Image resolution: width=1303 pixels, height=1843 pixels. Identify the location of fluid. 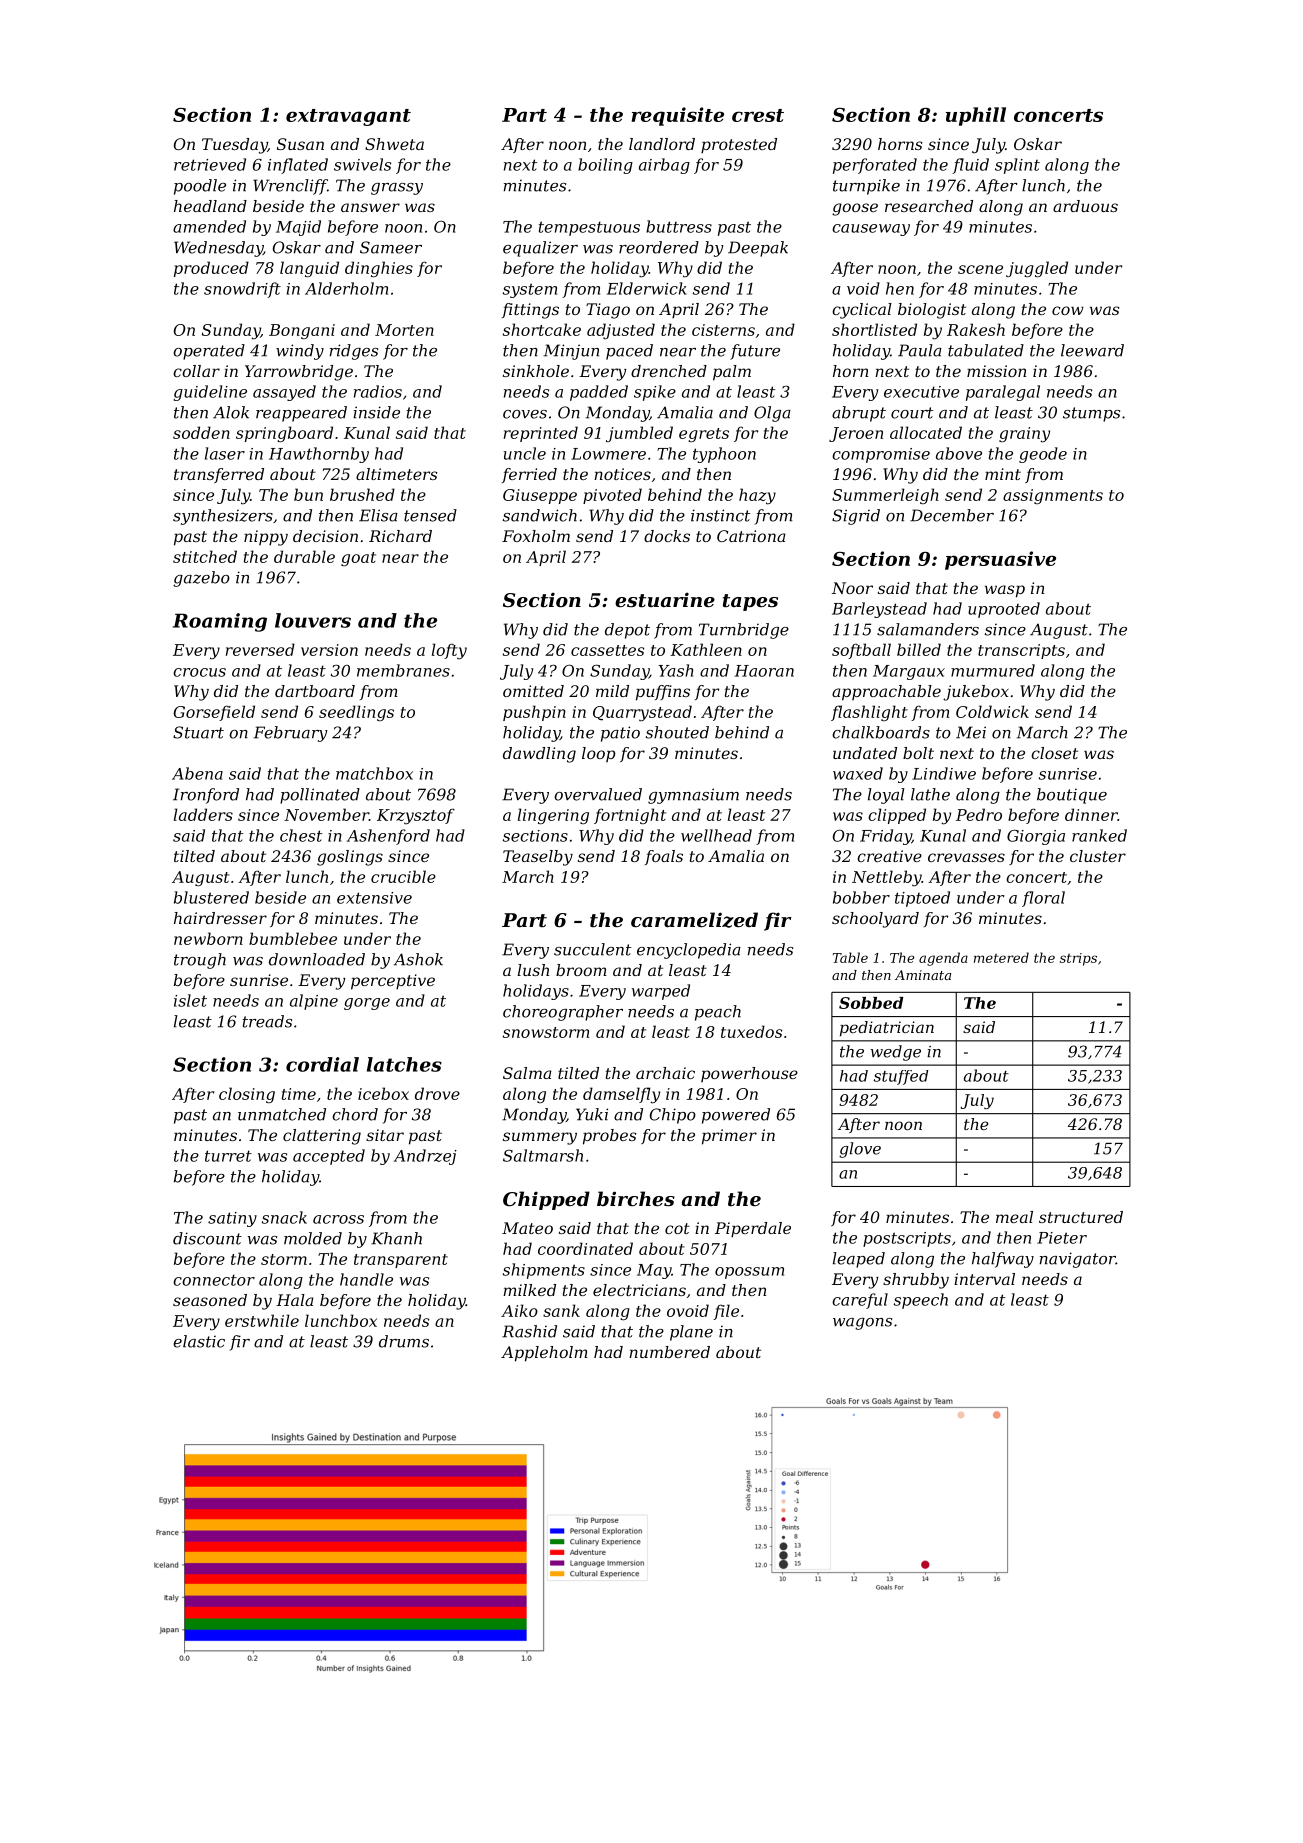
(970, 166).
